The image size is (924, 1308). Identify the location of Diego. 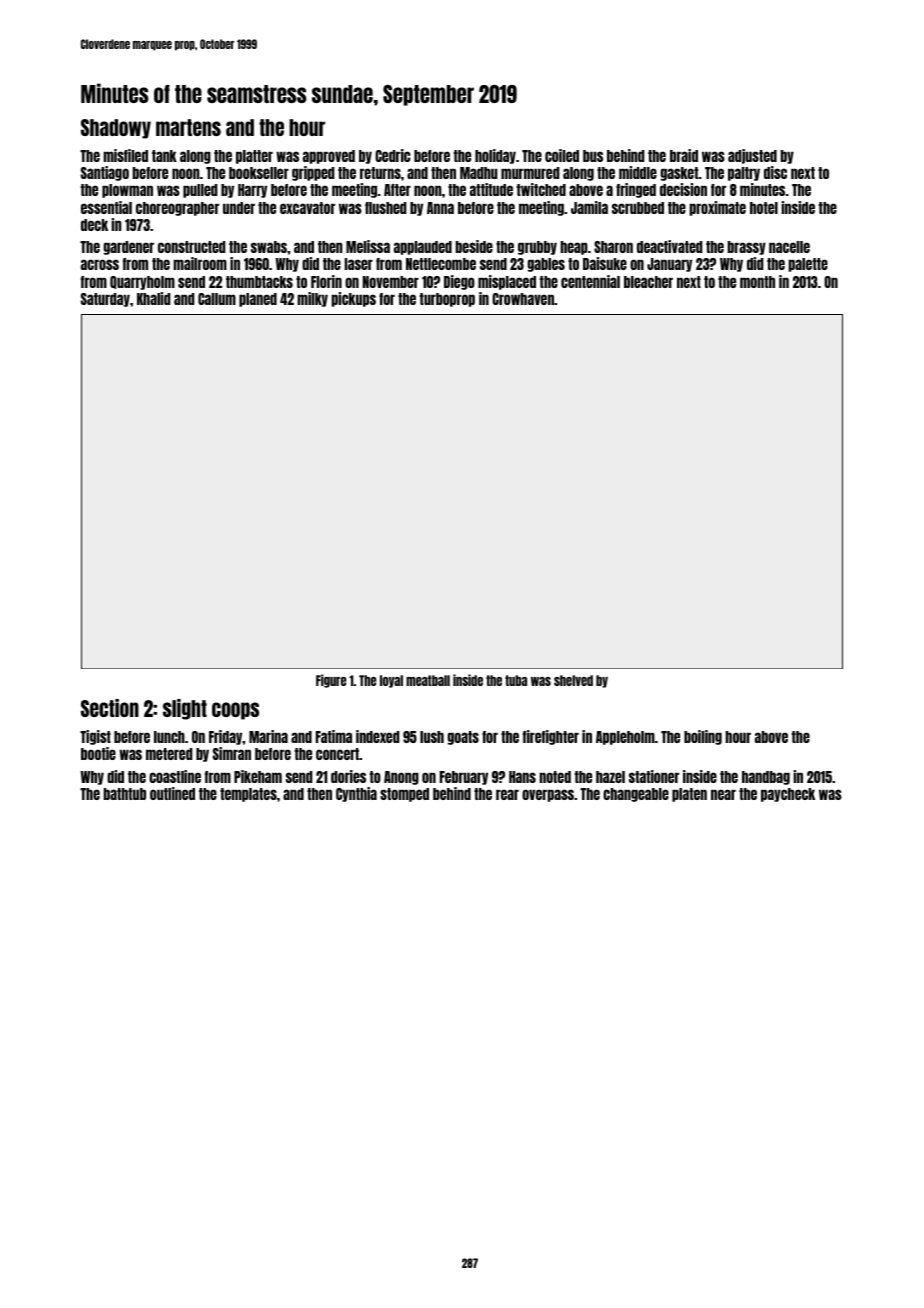
(459, 282).
